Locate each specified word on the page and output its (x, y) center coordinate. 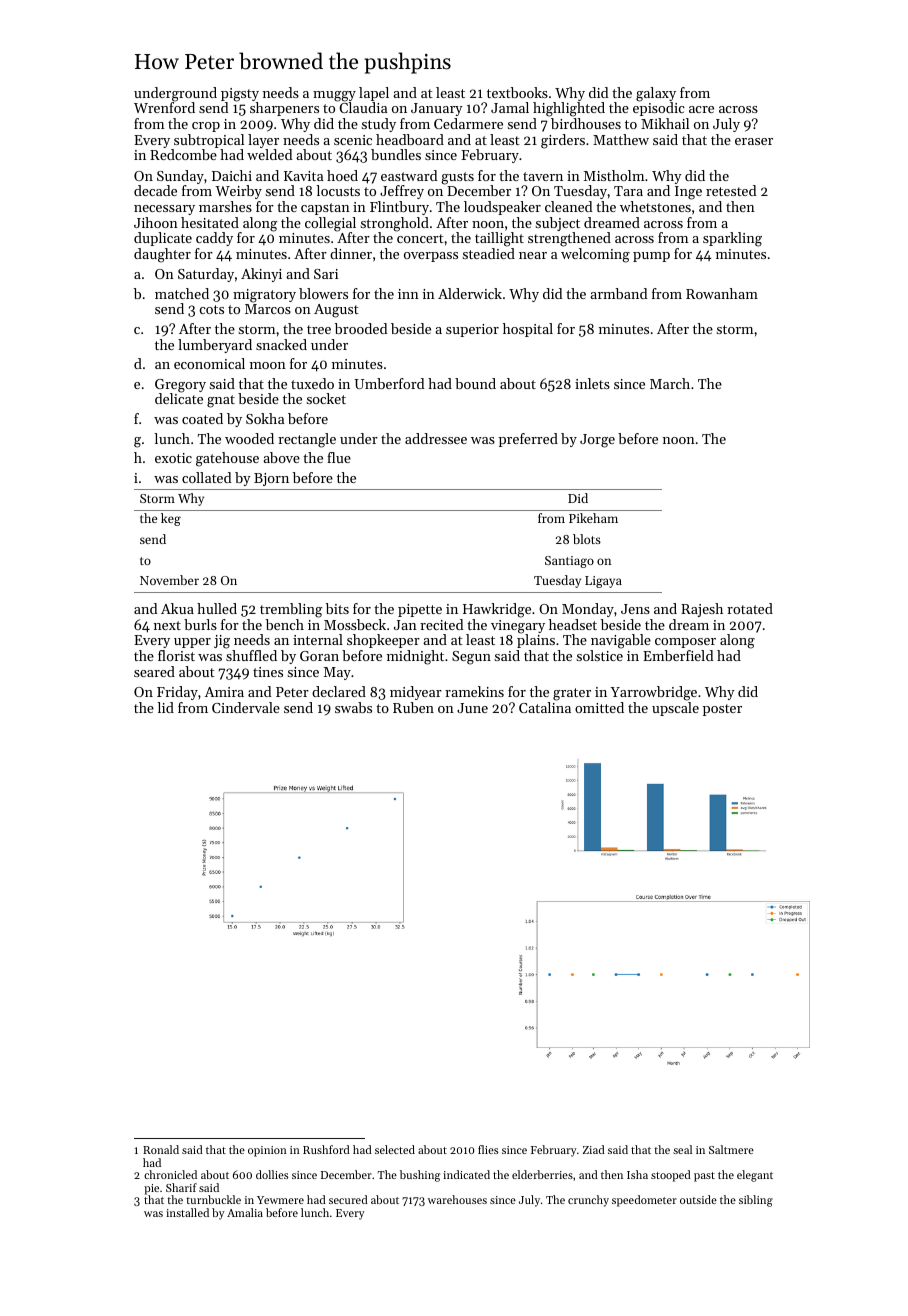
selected (395, 1149)
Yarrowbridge (653, 693)
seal (682, 1149)
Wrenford (164, 107)
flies (488, 1149)
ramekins (474, 691)
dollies (272, 1174)
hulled (217, 608)
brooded (361, 328)
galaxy (656, 94)
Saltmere (731, 1149)
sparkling (732, 239)
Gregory (180, 386)
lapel (374, 94)
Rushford (326, 1149)
